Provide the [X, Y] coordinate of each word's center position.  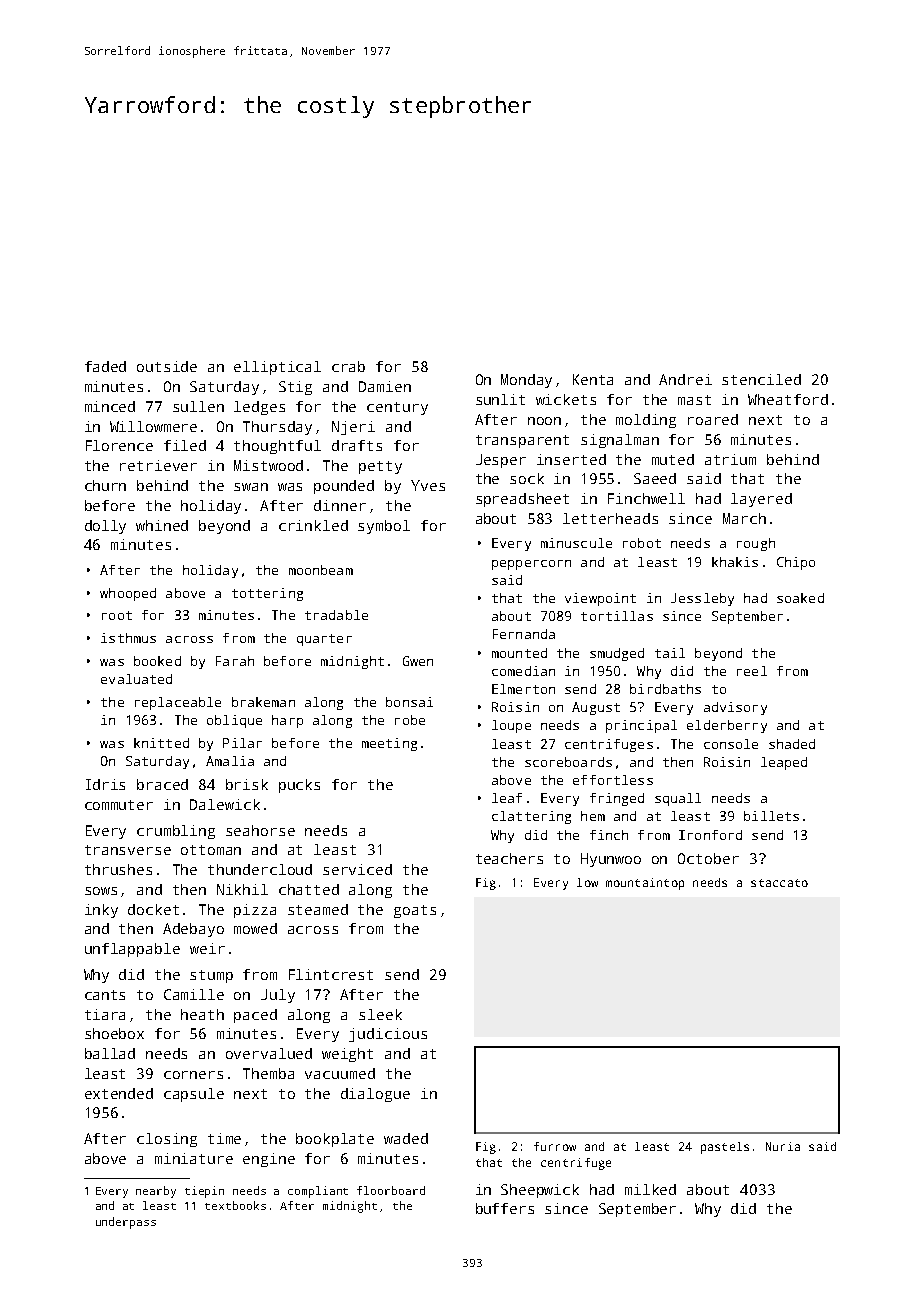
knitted [161, 743]
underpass [126, 1223]
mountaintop [645, 884]
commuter [119, 805]
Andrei [685, 379]
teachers [509, 858]
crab [348, 366]
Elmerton [523, 689]
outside [167, 366]
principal [641, 726]
